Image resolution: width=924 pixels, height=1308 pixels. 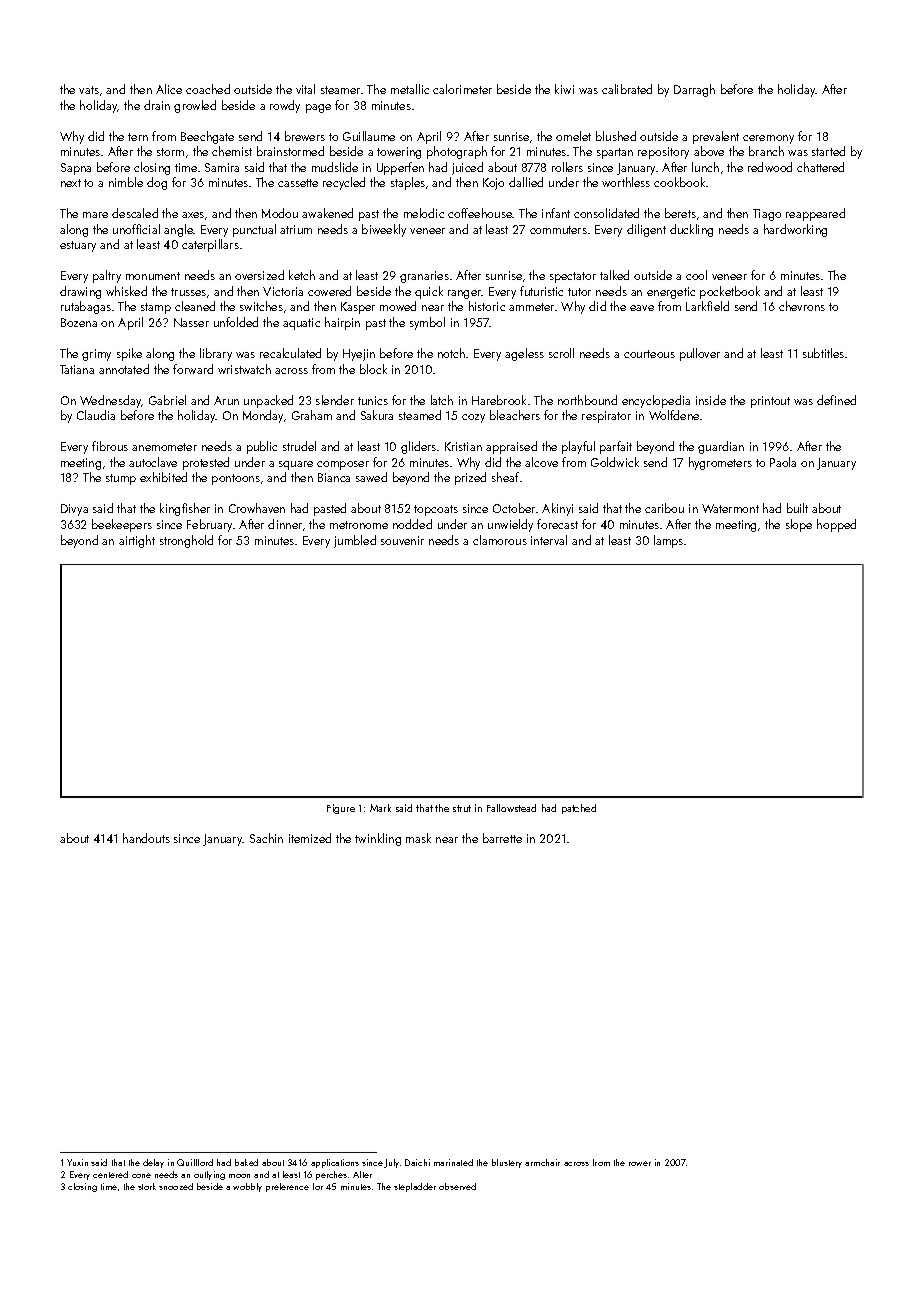 I want to click on berets, so click(x=680, y=213).
